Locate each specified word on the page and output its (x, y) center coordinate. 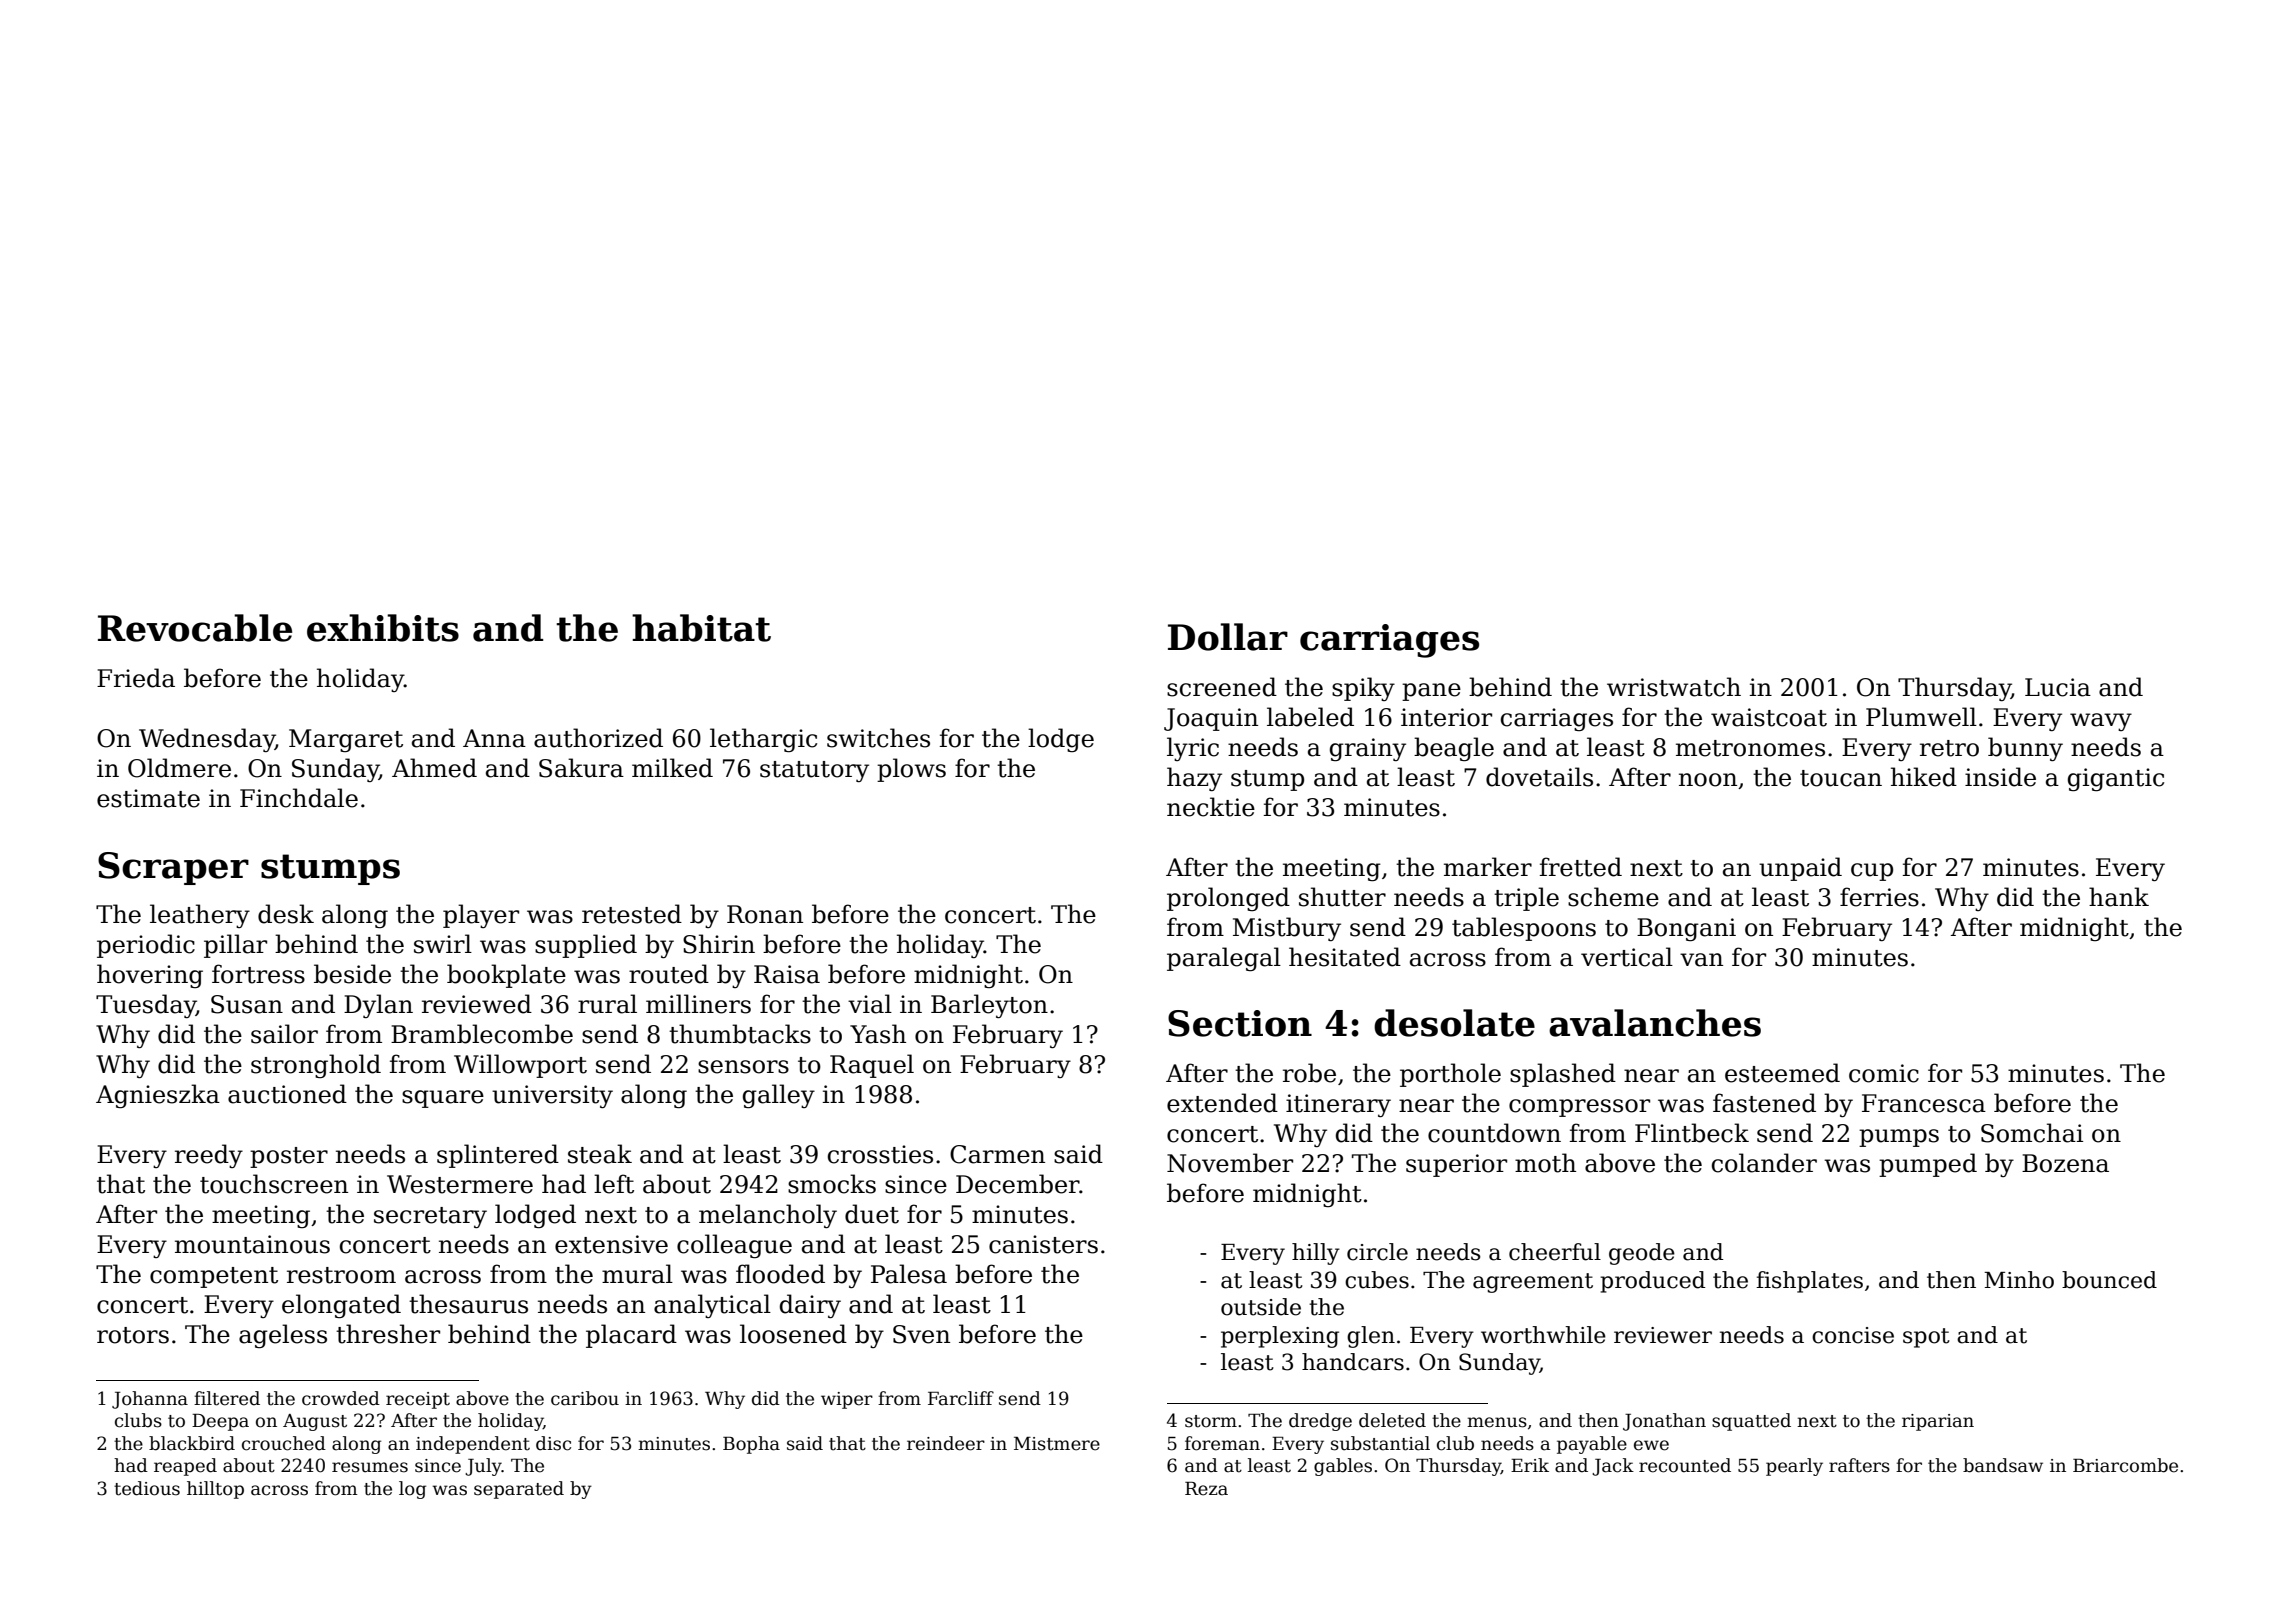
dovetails (1539, 777)
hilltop (215, 1490)
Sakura (581, 768)
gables (1343, 1467)
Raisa (787, 974)
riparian (1938, 1422)
